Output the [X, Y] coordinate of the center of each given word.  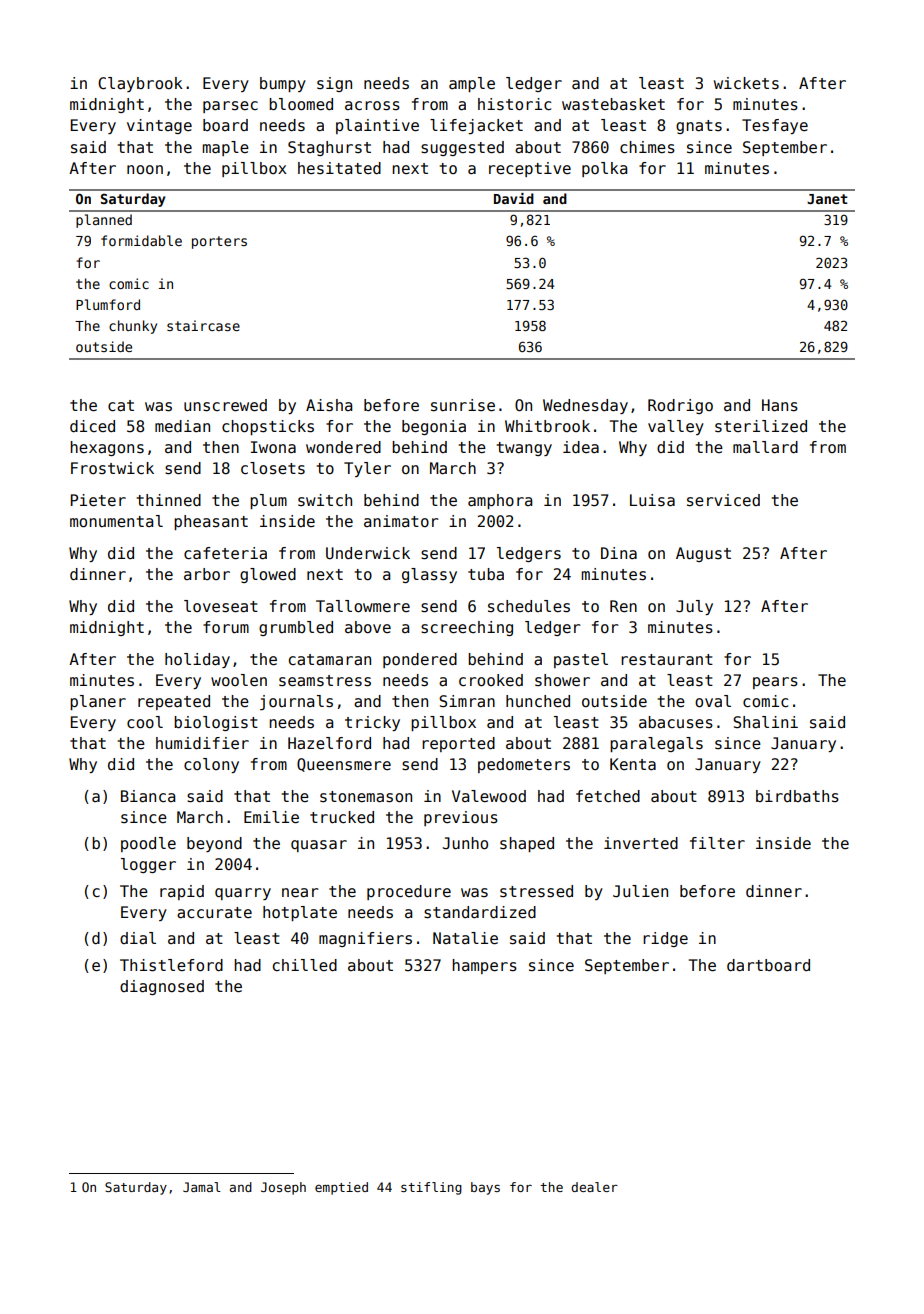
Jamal [202, 1187]
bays [485, 1188]
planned [104, 221]
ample [472, 84]
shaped [527, 844]
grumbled [296, 628]
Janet [827, 199]
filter [717, 843]
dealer [594, 1187]
